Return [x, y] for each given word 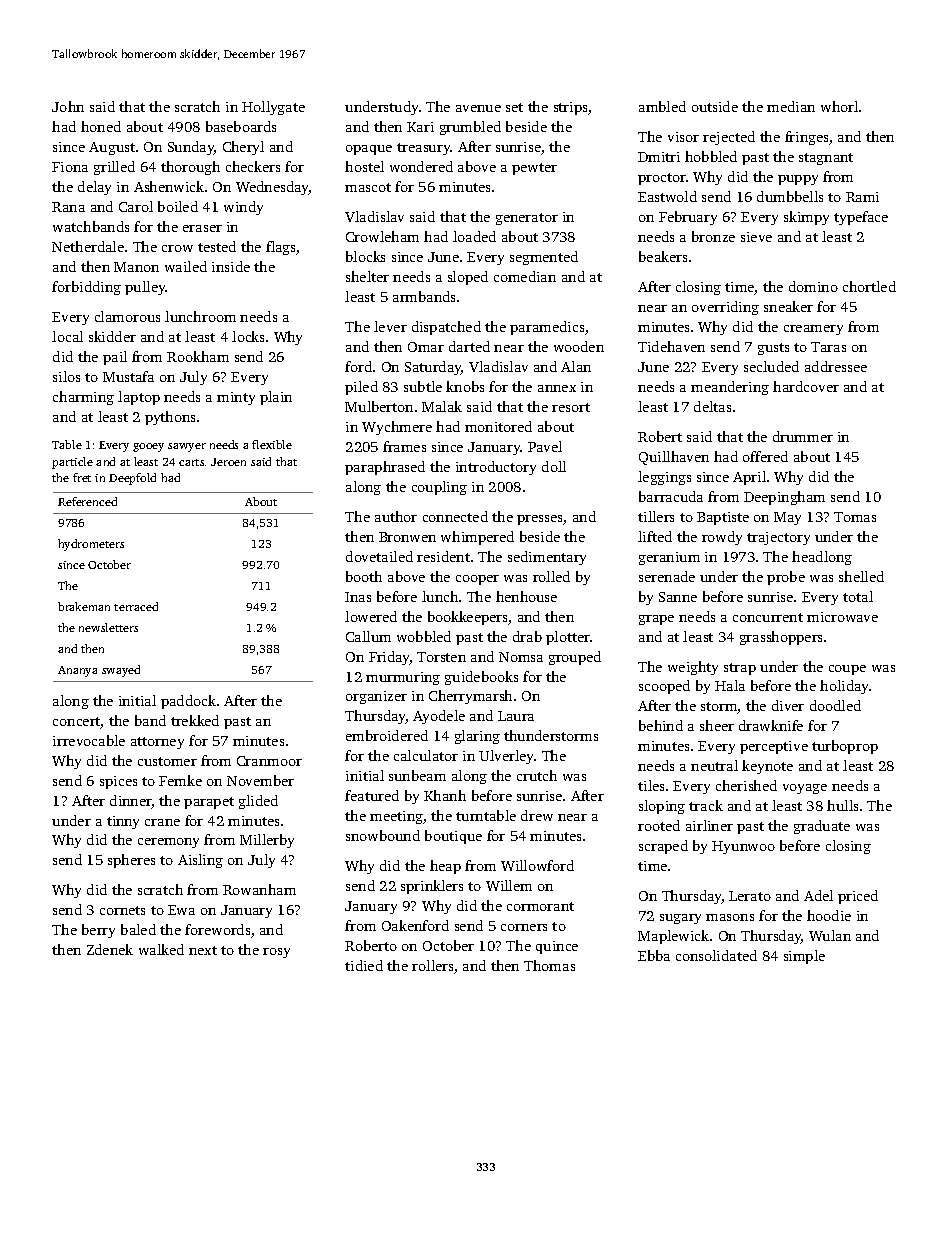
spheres [131, 861]
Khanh [445, 795]
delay [94, 188]
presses [540, 520]
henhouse [526, 596]
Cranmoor [269, 761]
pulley [145, 288]
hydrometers [91, 545]
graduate [822, 827]
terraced [136, 606]
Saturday [433, 368]
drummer [803, 436]
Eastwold [667, 196]
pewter [534, 169]
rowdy [722, 538]
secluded [771, 366]
